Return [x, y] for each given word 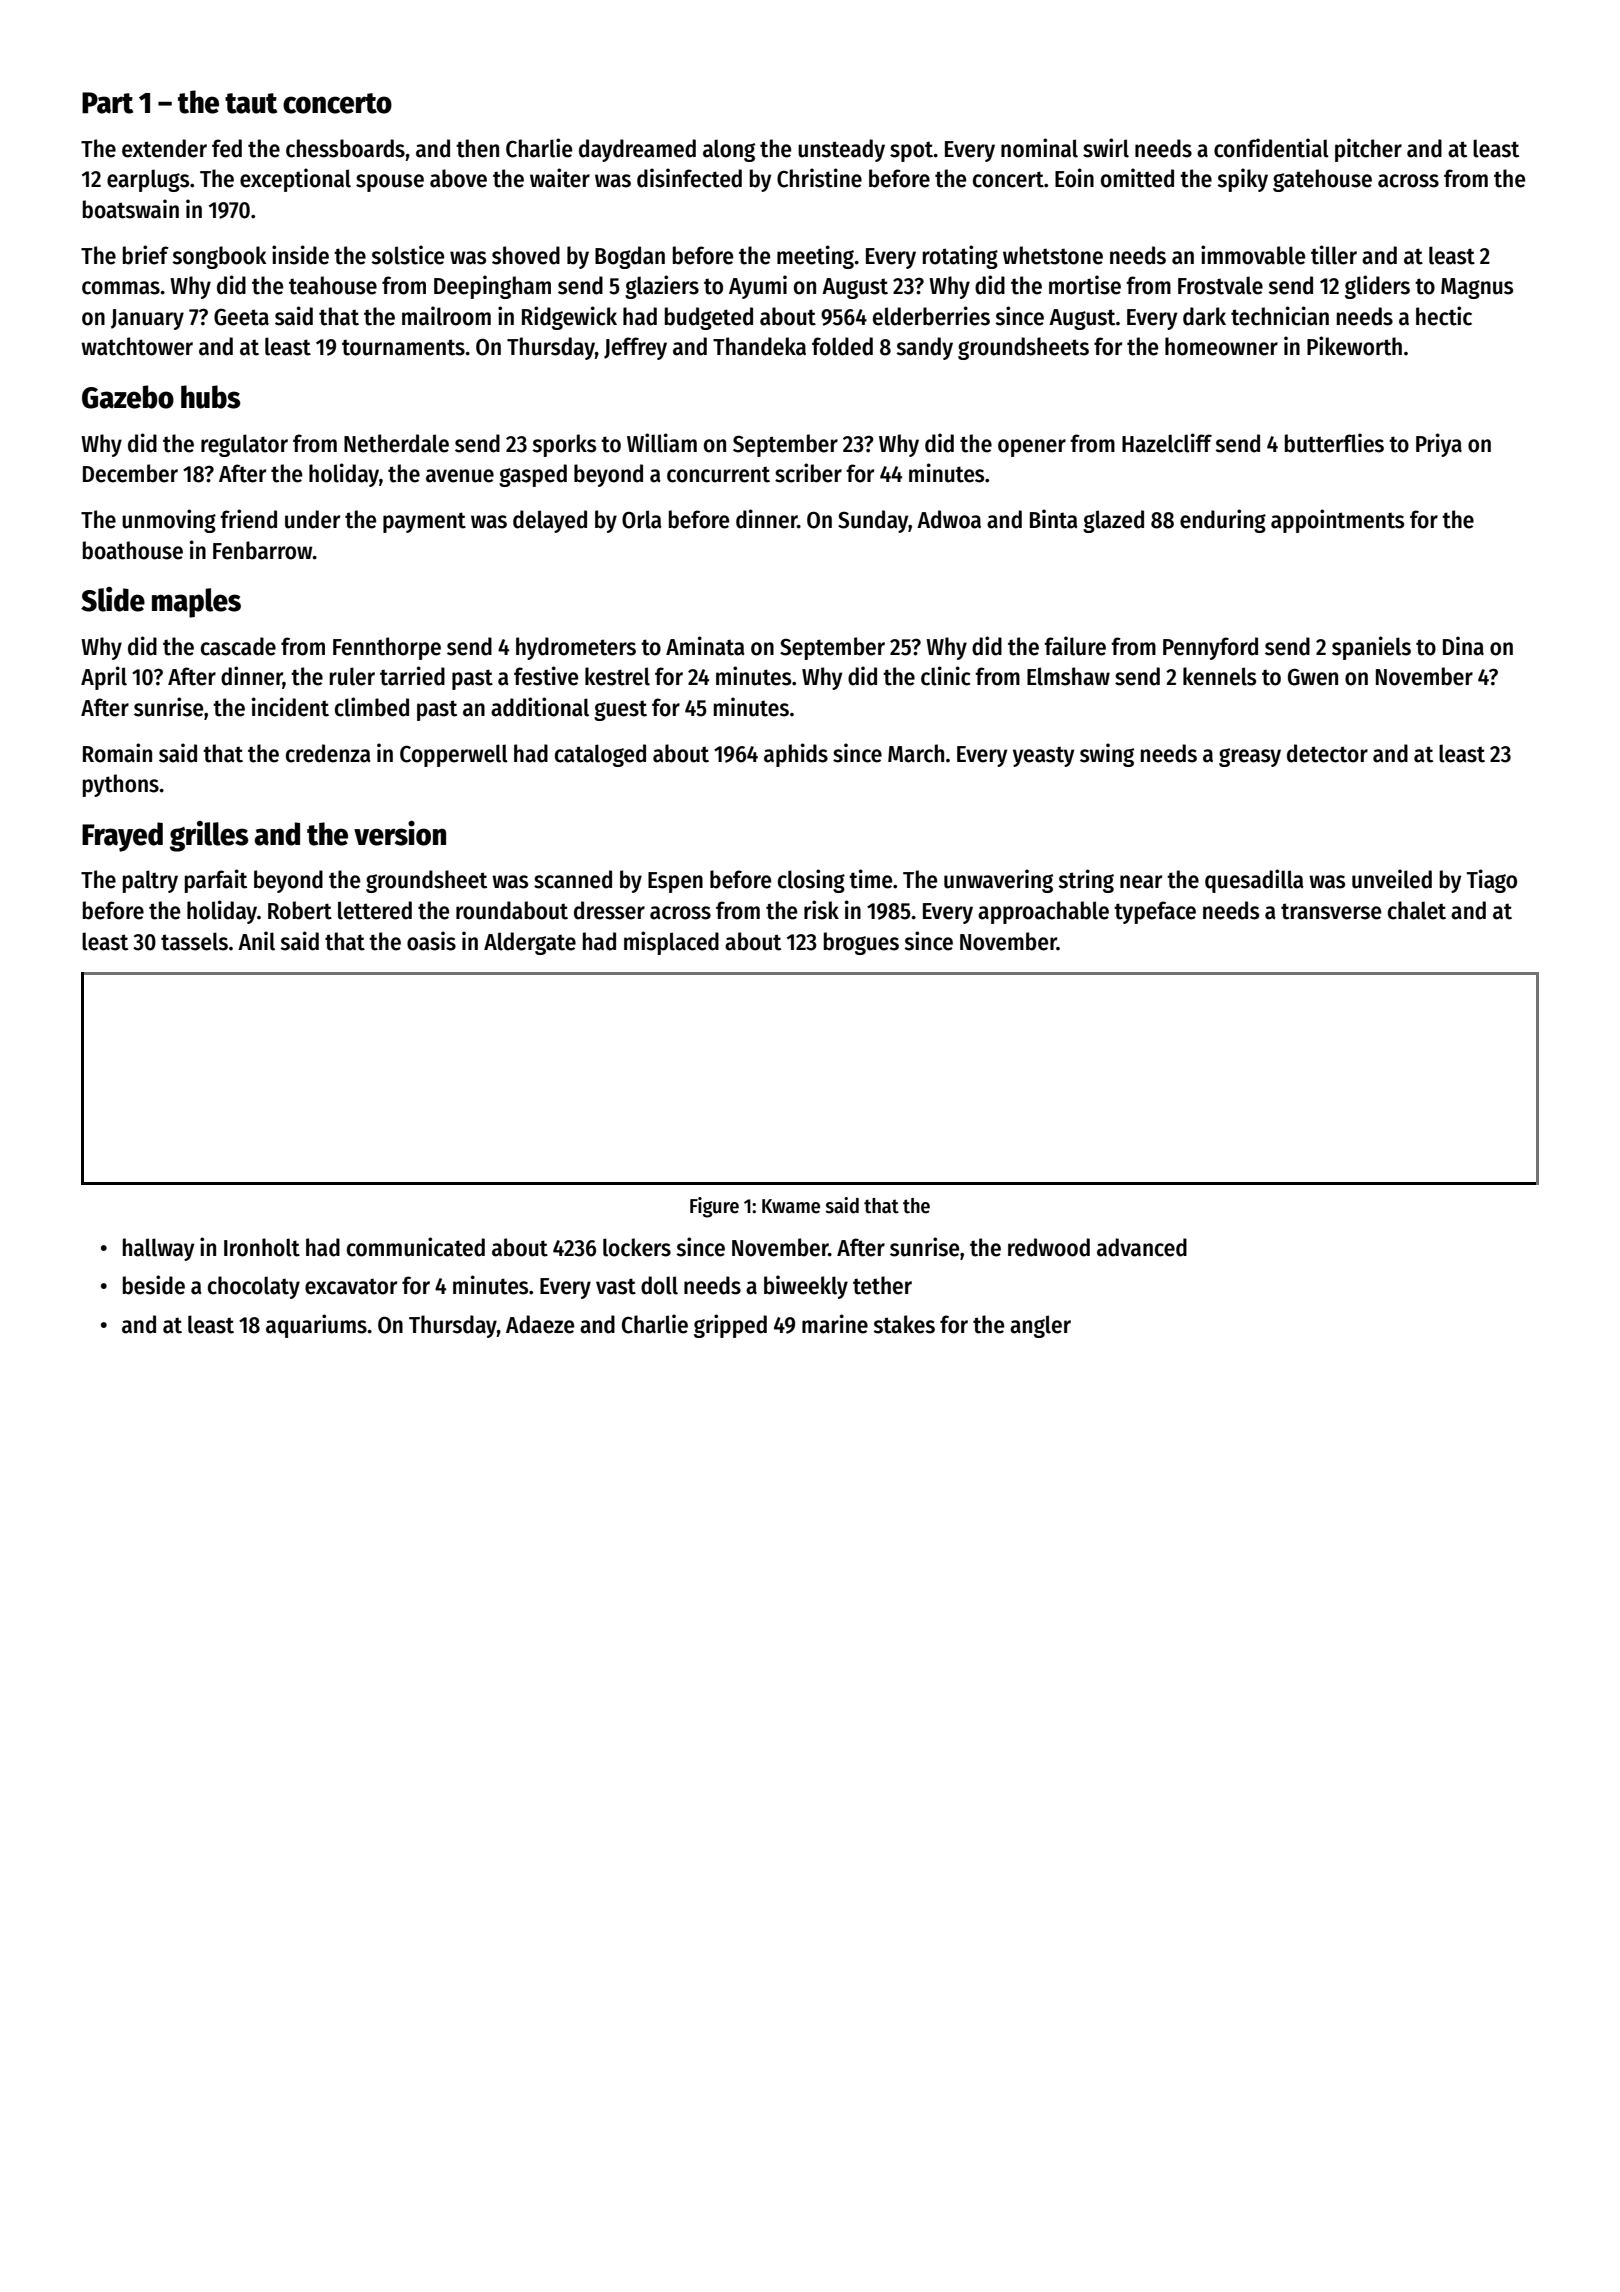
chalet [1417, 910]
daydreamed [637, 150]
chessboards [345, 148]
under [312, 519]
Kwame [791, 1206]
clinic [945, 676]
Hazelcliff [1167, 443]
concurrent [718, 474]
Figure [714, 1207]
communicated [416, 1247]
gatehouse [1322, 180]
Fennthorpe [387, 648]
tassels [194, 941]
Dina [1463, 646]
